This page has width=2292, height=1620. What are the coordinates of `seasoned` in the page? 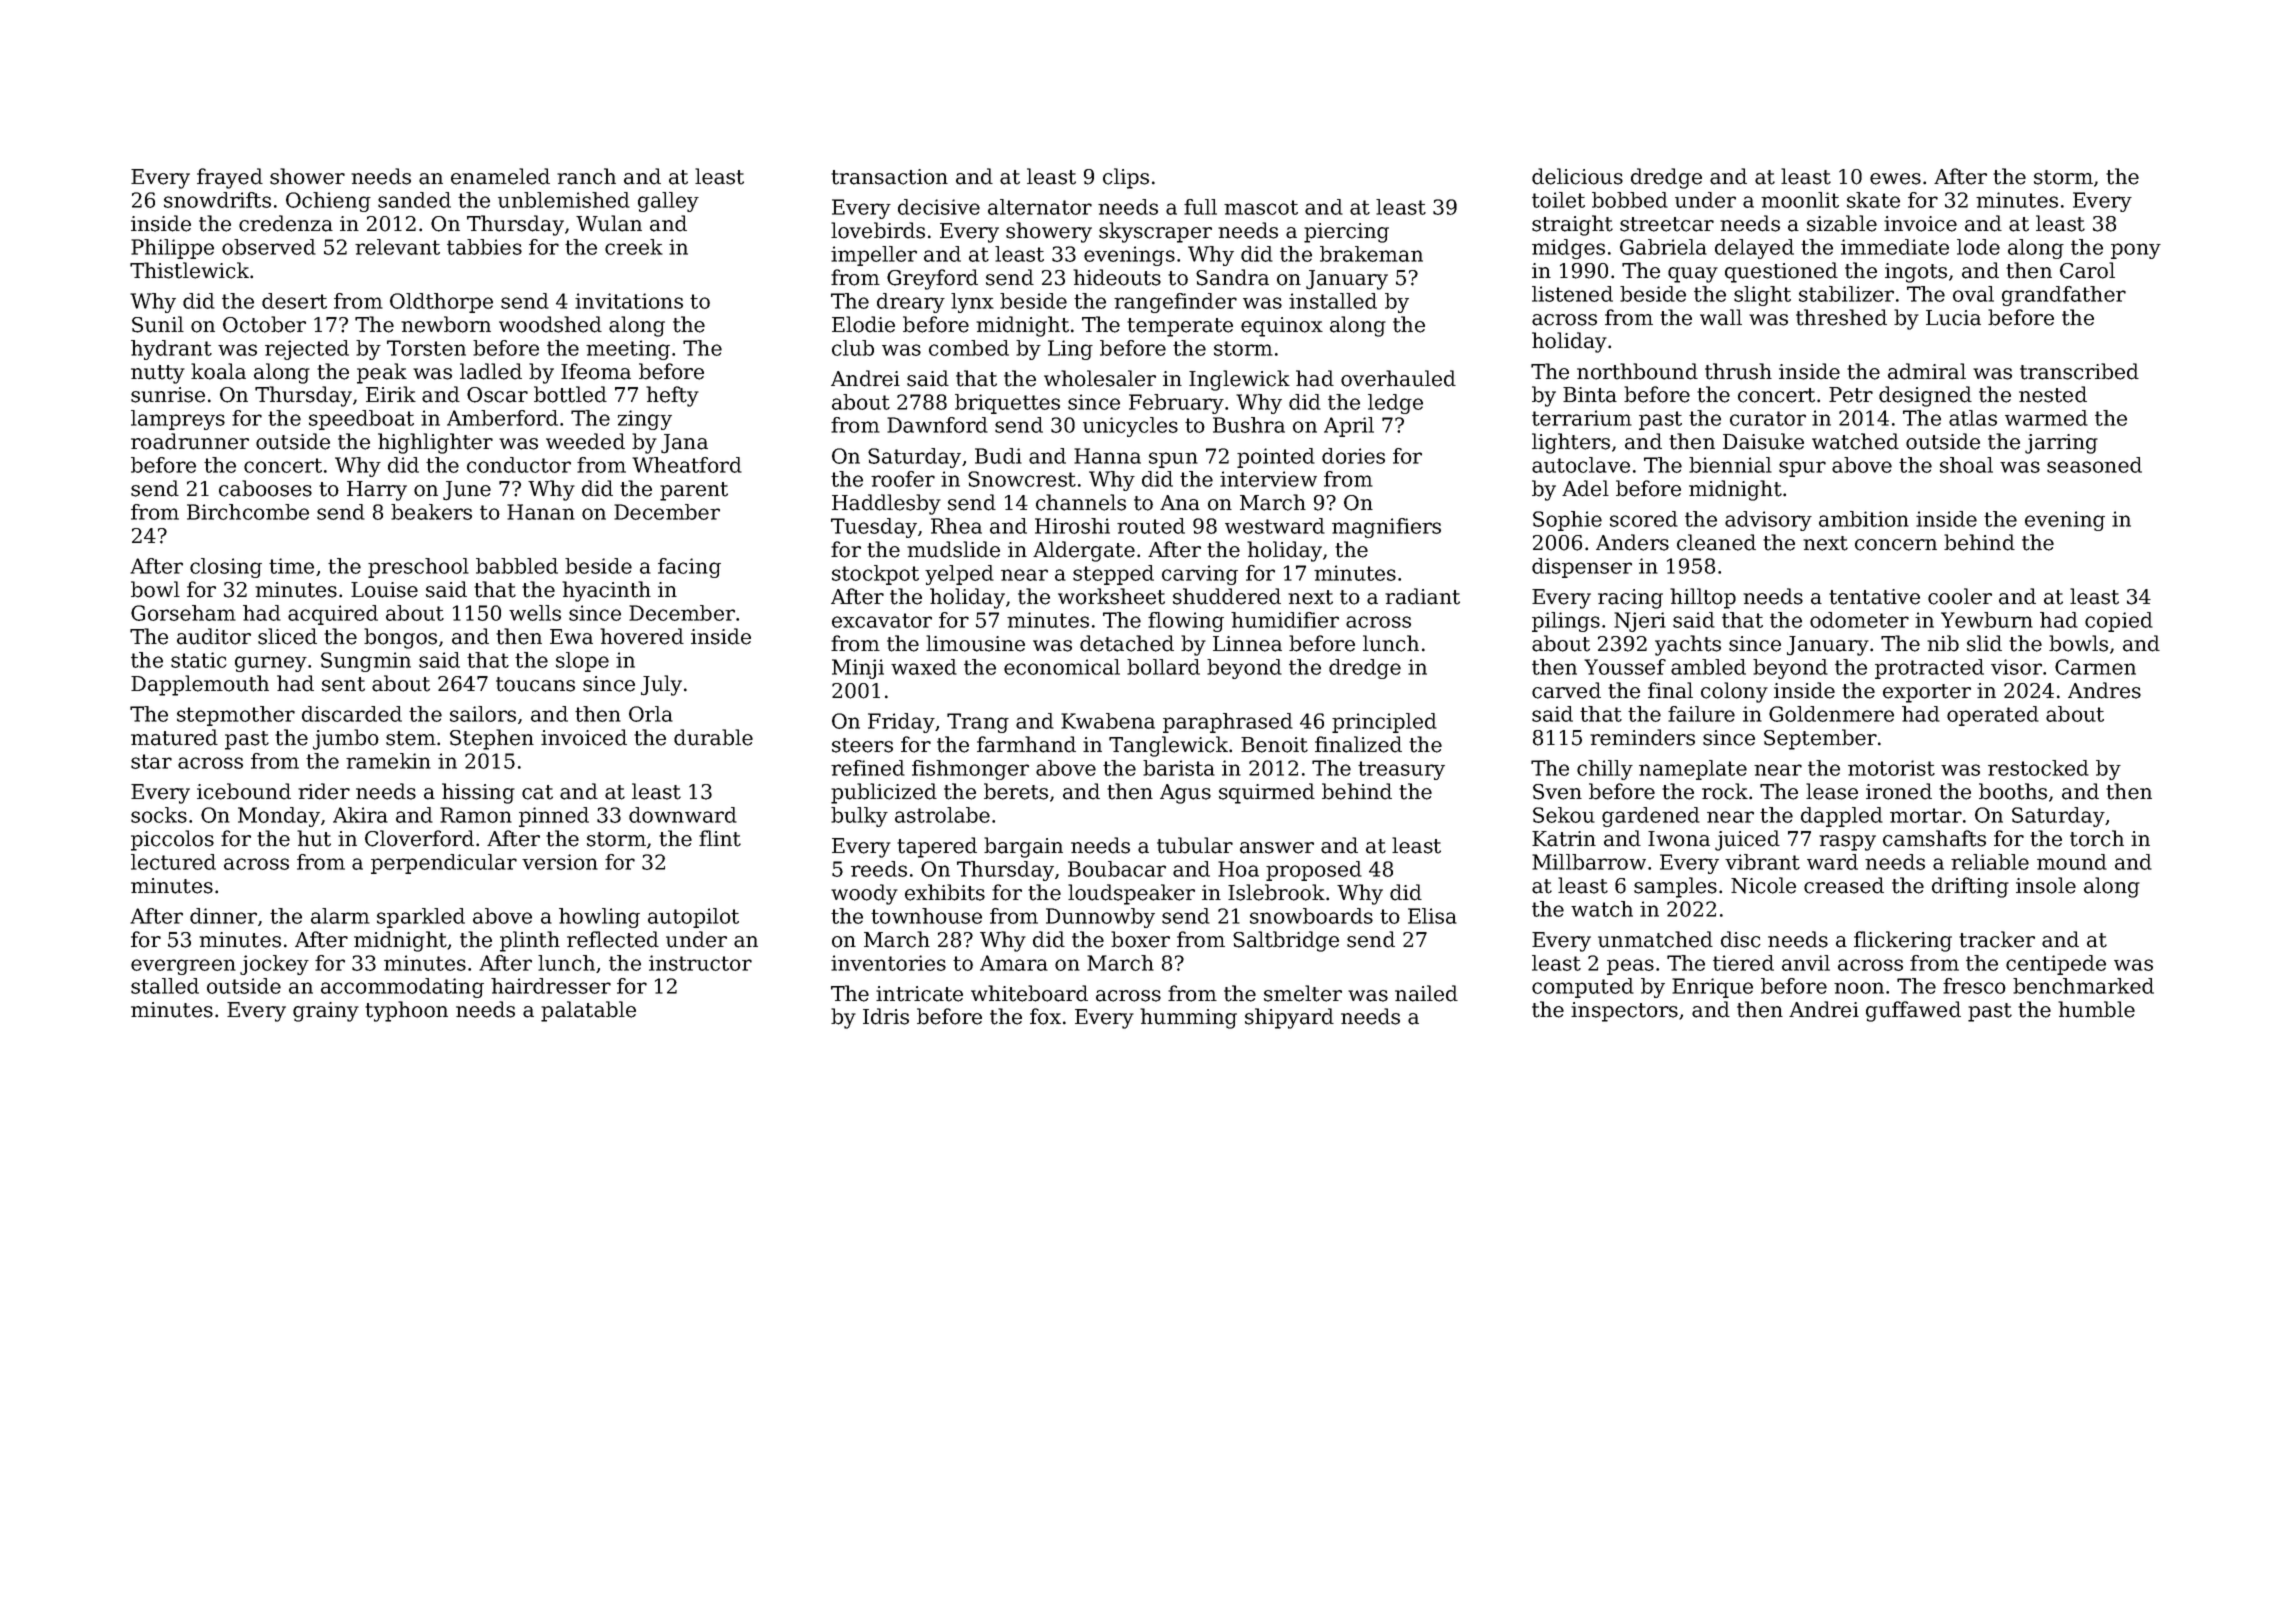 It's located at (2094, 465).
